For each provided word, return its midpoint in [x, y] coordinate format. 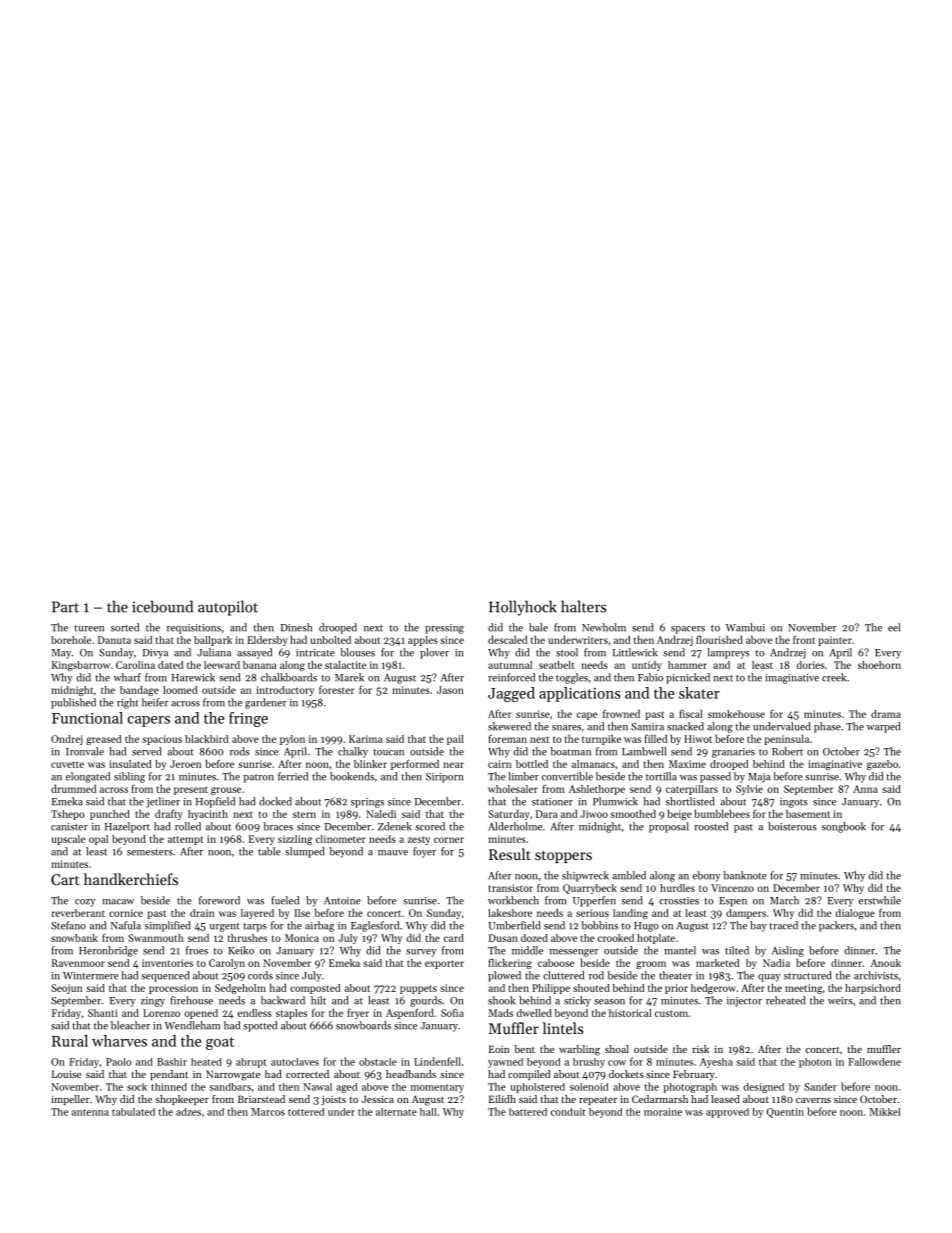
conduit [568, 1112]
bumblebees [722, 814]
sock [137, 1087]
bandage [139, 691]
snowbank [74, 938]
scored [430, 826]
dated [170, 665]
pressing [444, 629]
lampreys [728, 653]
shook [501, 1000]
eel [894, 627]
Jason [450, 690]
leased [725, 1099]
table [269, 851]
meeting [803, 989]
